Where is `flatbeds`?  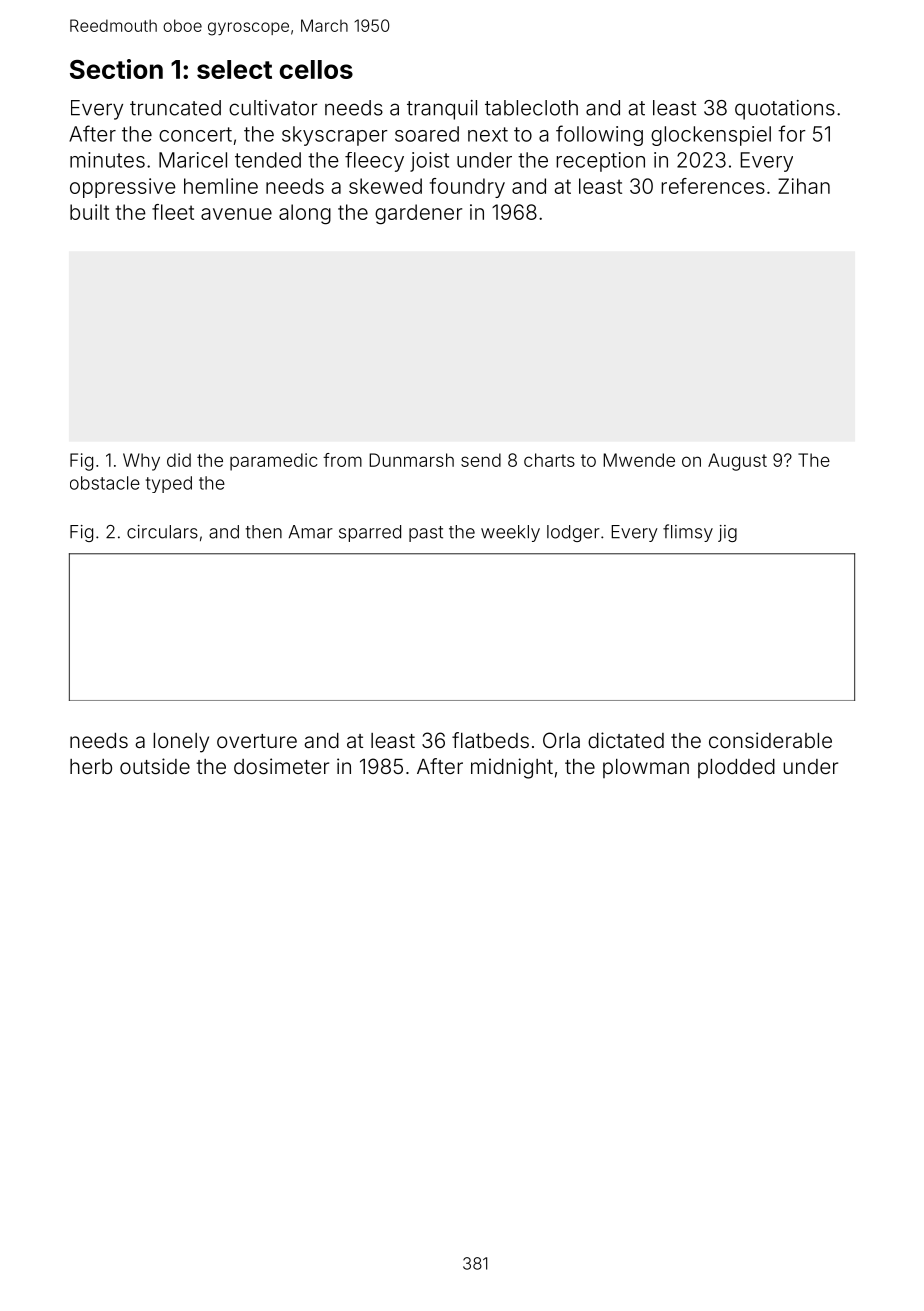
flatbeds is located at coordinates (490, 740).
